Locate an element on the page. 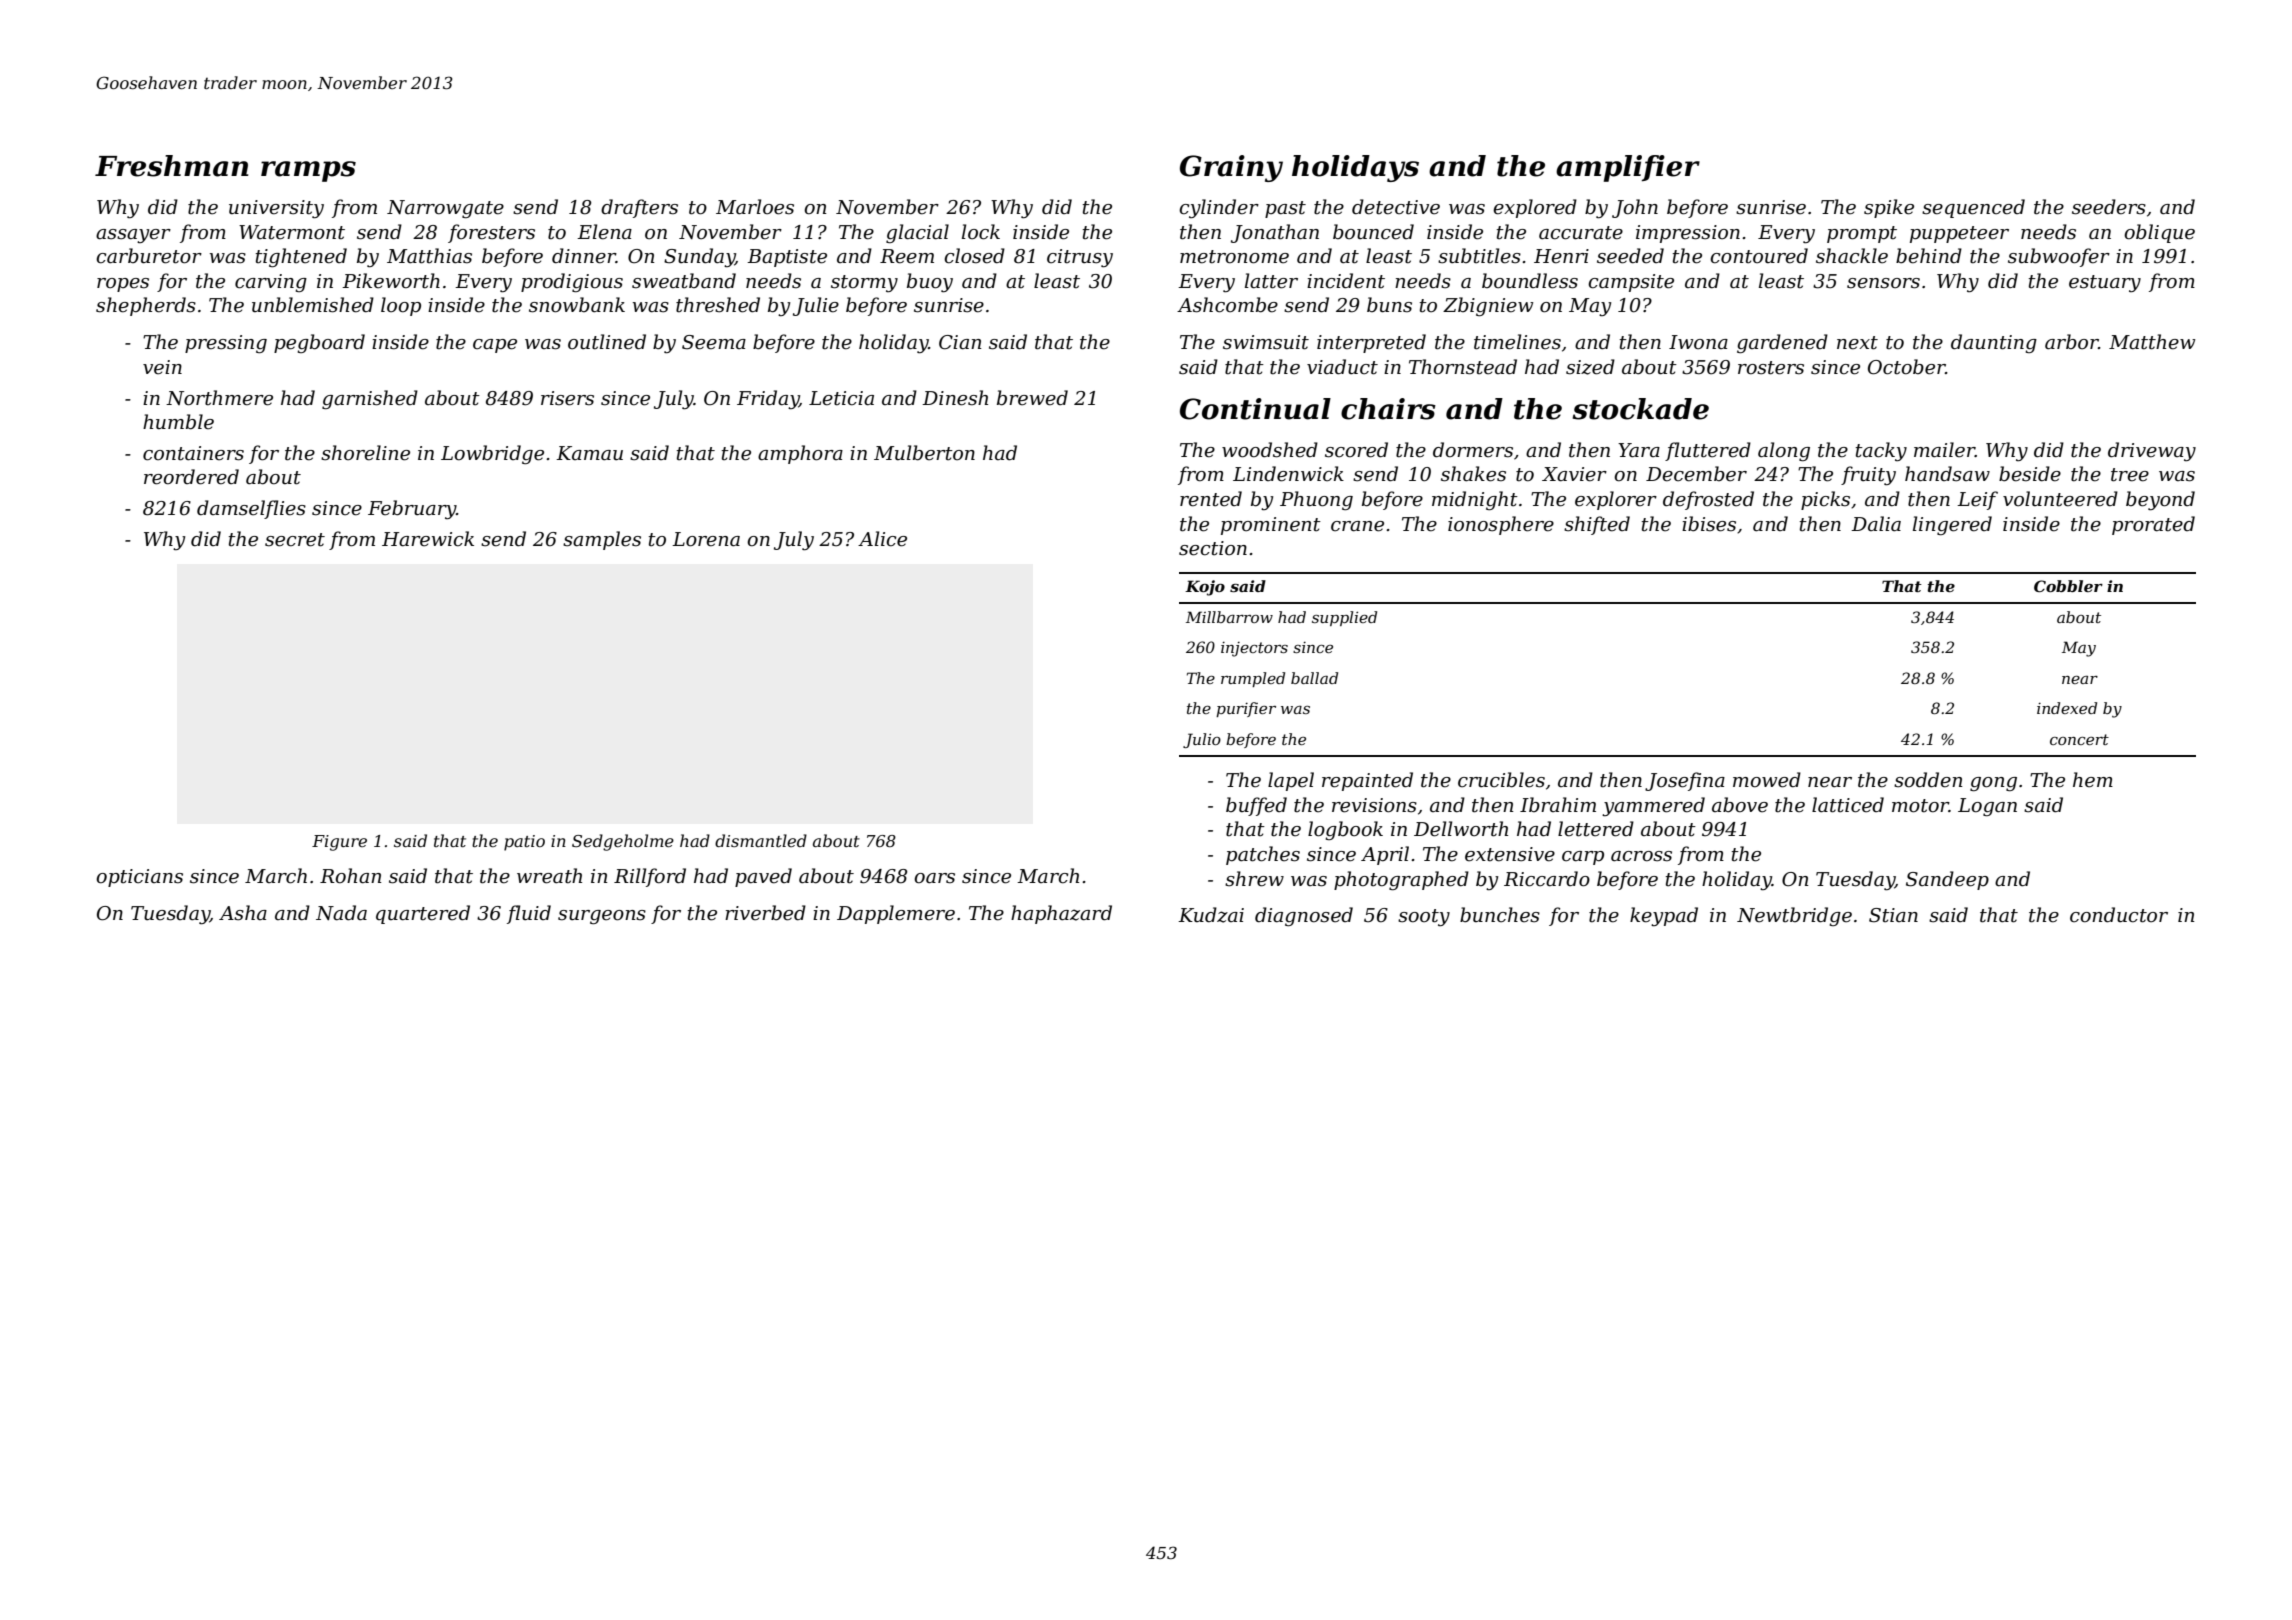 The image size is (2292, 1620). Dapplemere is located at coordinates (896, 914).
